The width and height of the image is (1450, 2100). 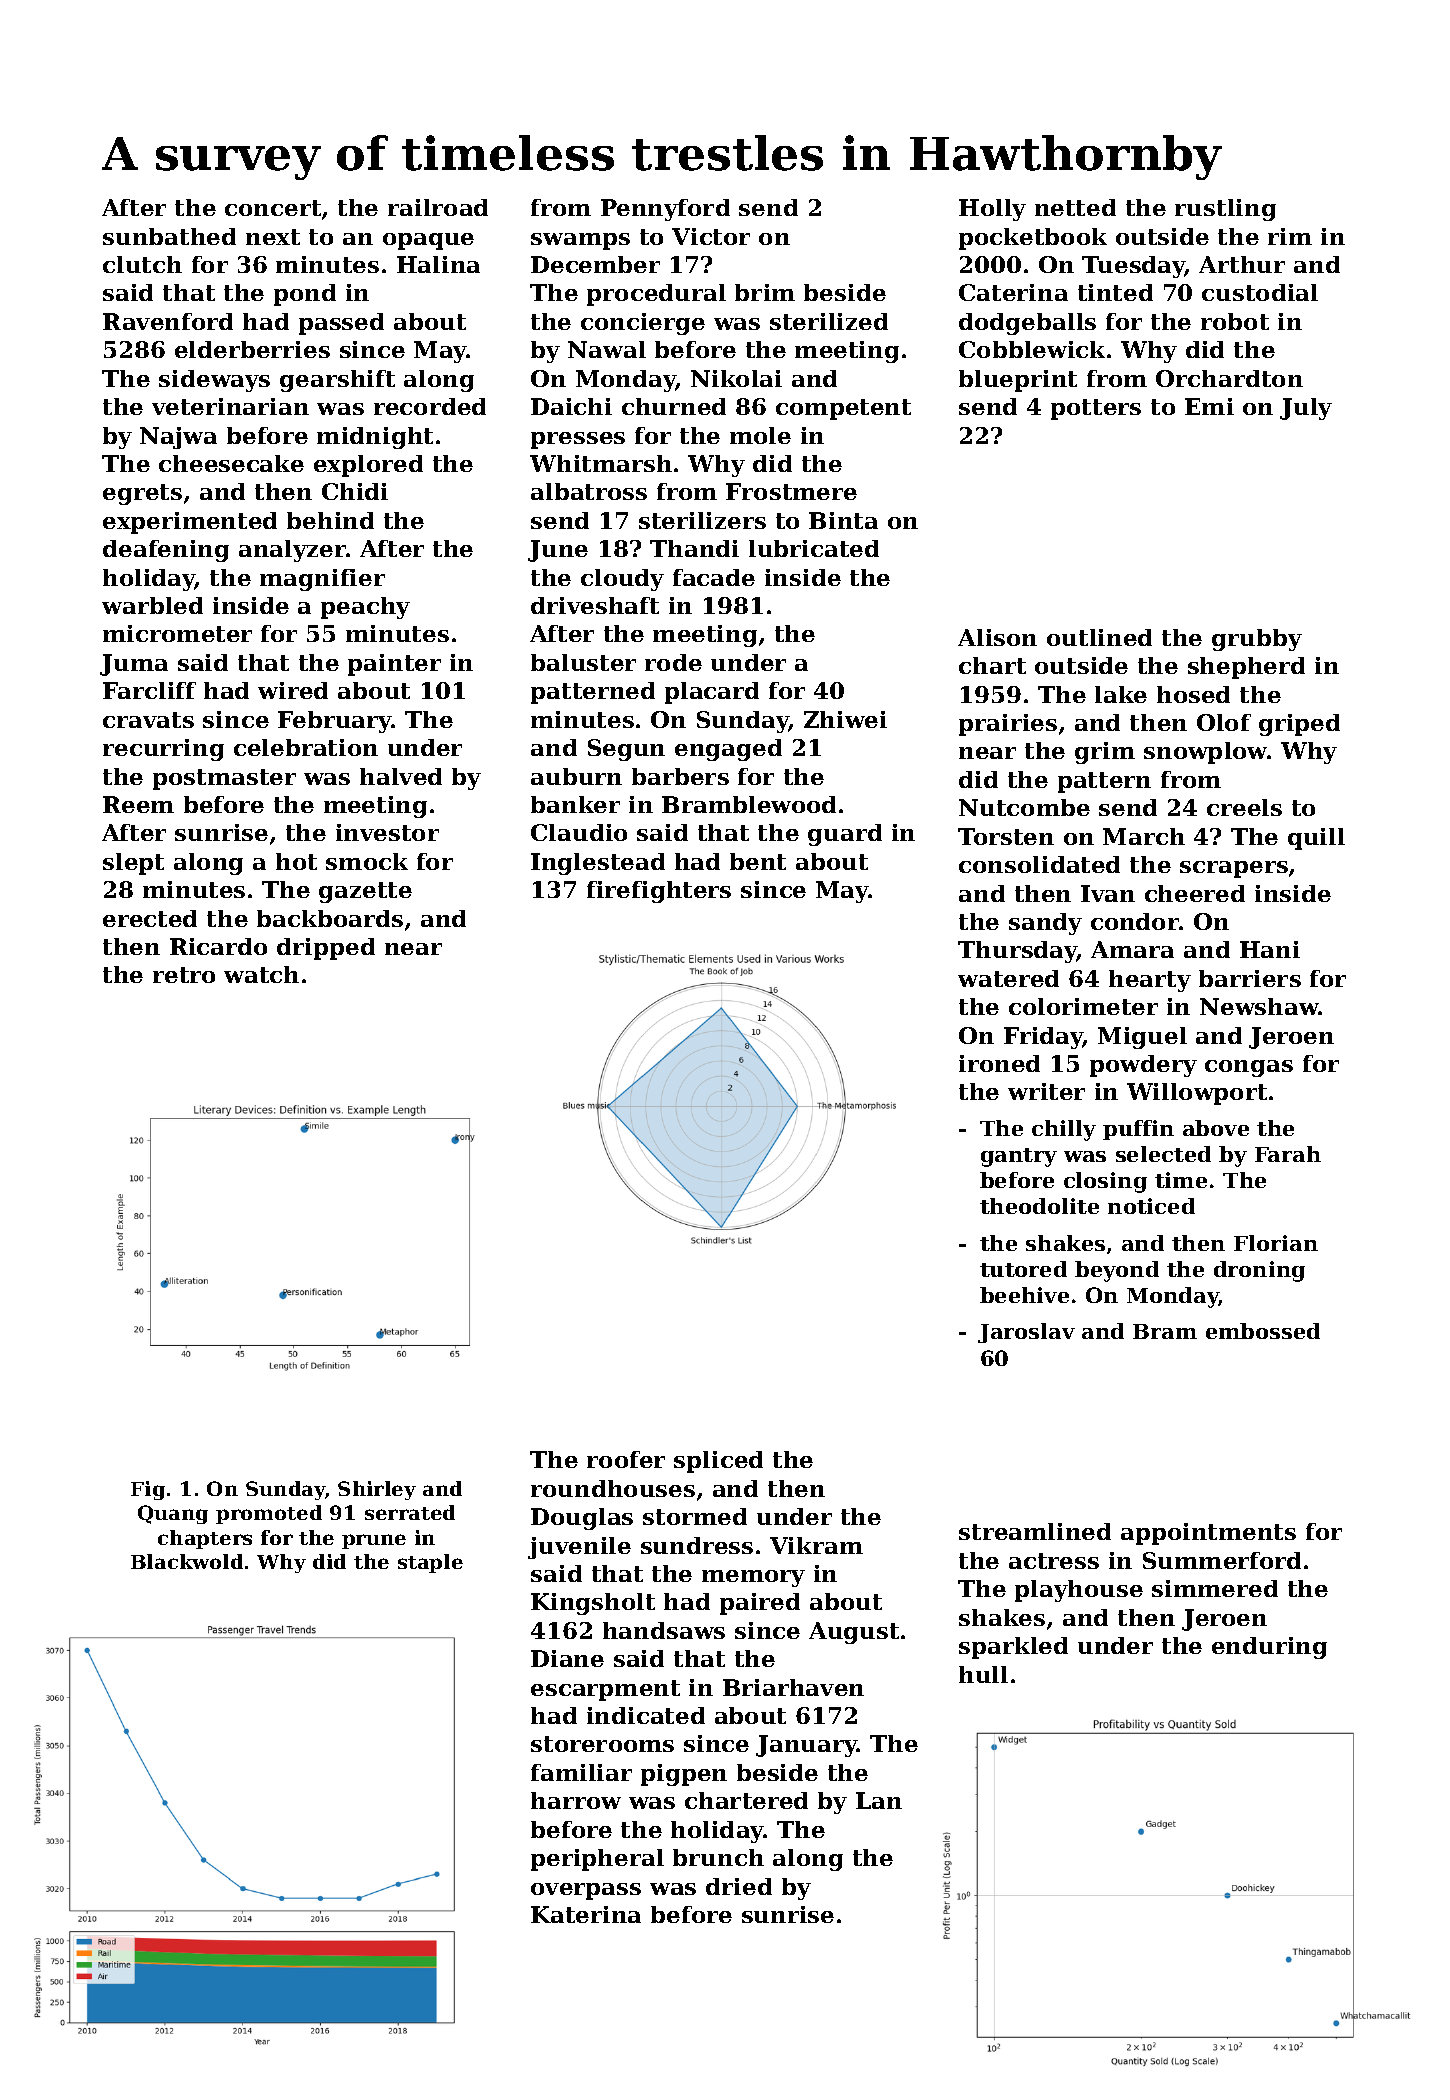 I want to click on sideways, so click(x=214, y=381).
